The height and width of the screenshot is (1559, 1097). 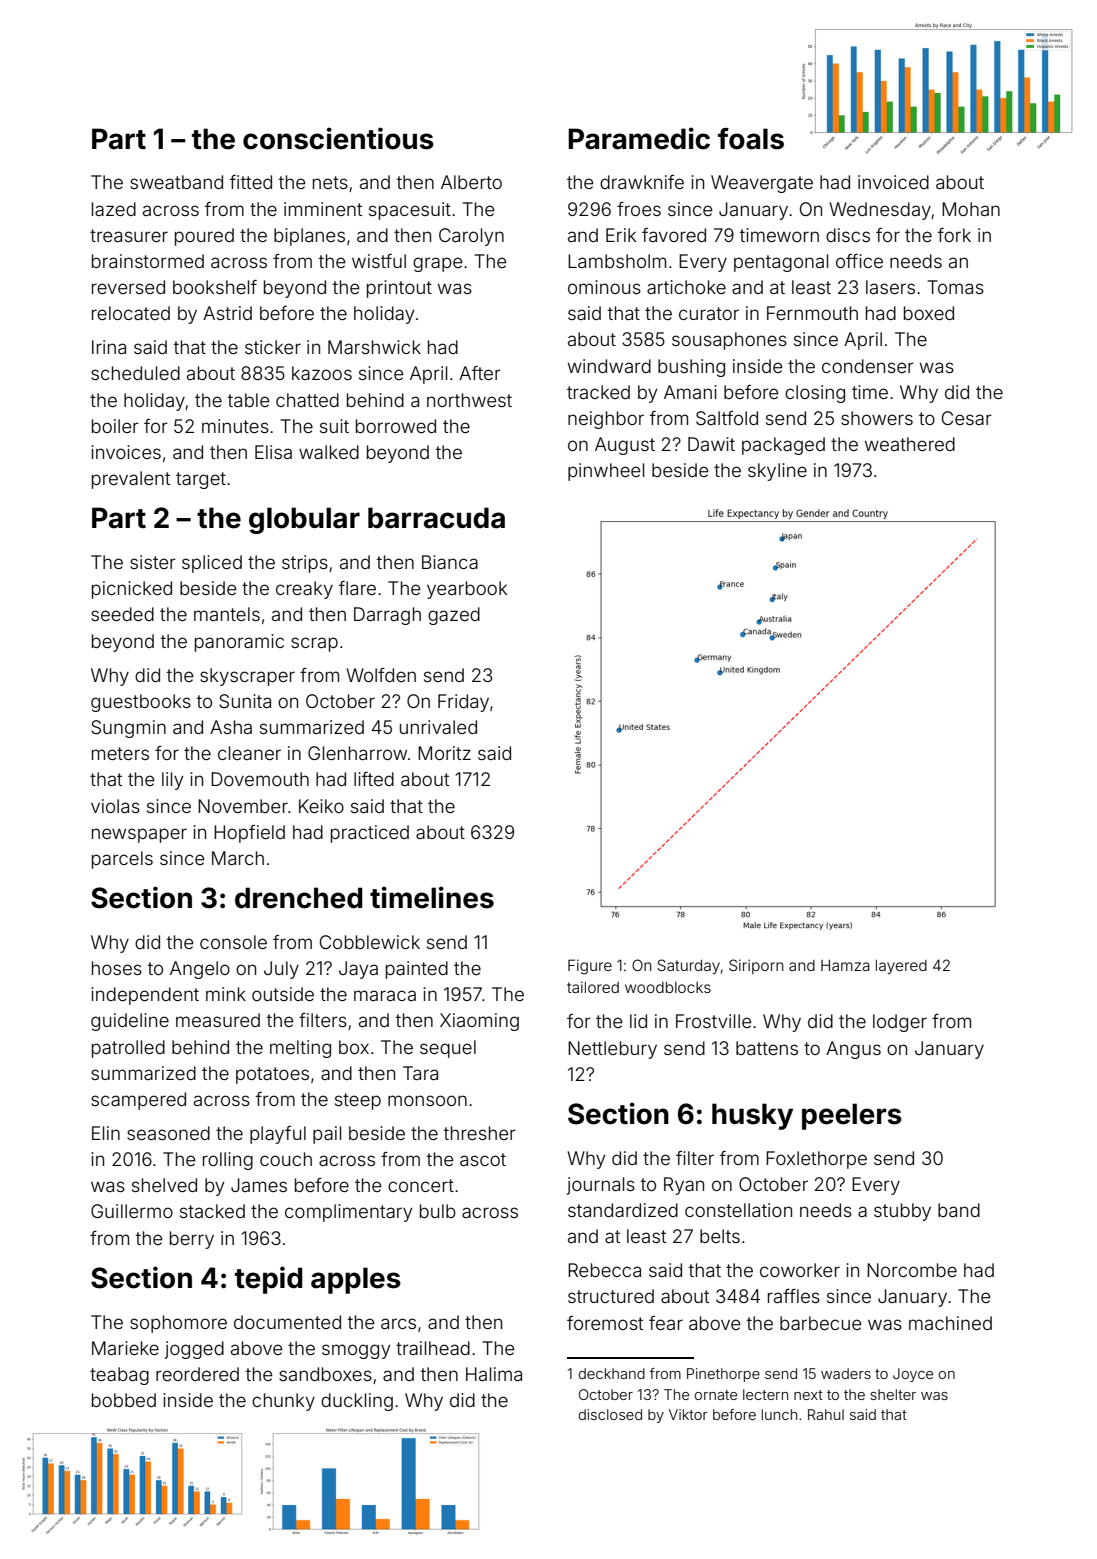 What do you see at coordinates (227, 313) in the screenshot?
I see `Astrid` at bounding box center [227, 313].
